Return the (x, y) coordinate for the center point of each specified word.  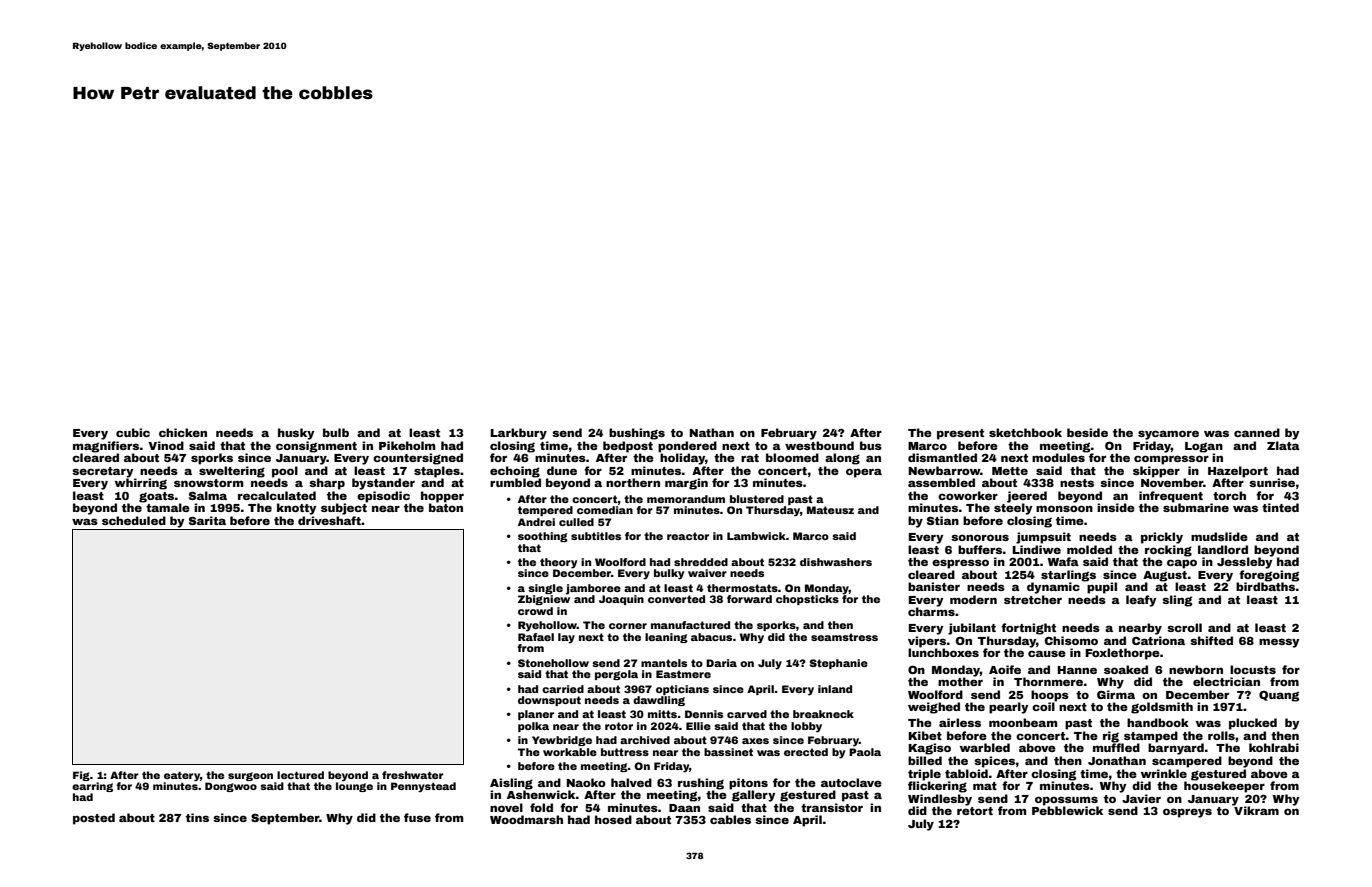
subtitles (596, 536)
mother (960, 681)
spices (994, 762)
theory (558, 563)
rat (750, 458)
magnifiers (106, 447)
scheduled (134, 520)
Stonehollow (553, 663)
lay (566, 638)
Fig (81, 776)
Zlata (1283, 445)
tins (197, 817)
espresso (960, 564)
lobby (806, 727)
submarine (1196, 507)
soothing (543, 537)
